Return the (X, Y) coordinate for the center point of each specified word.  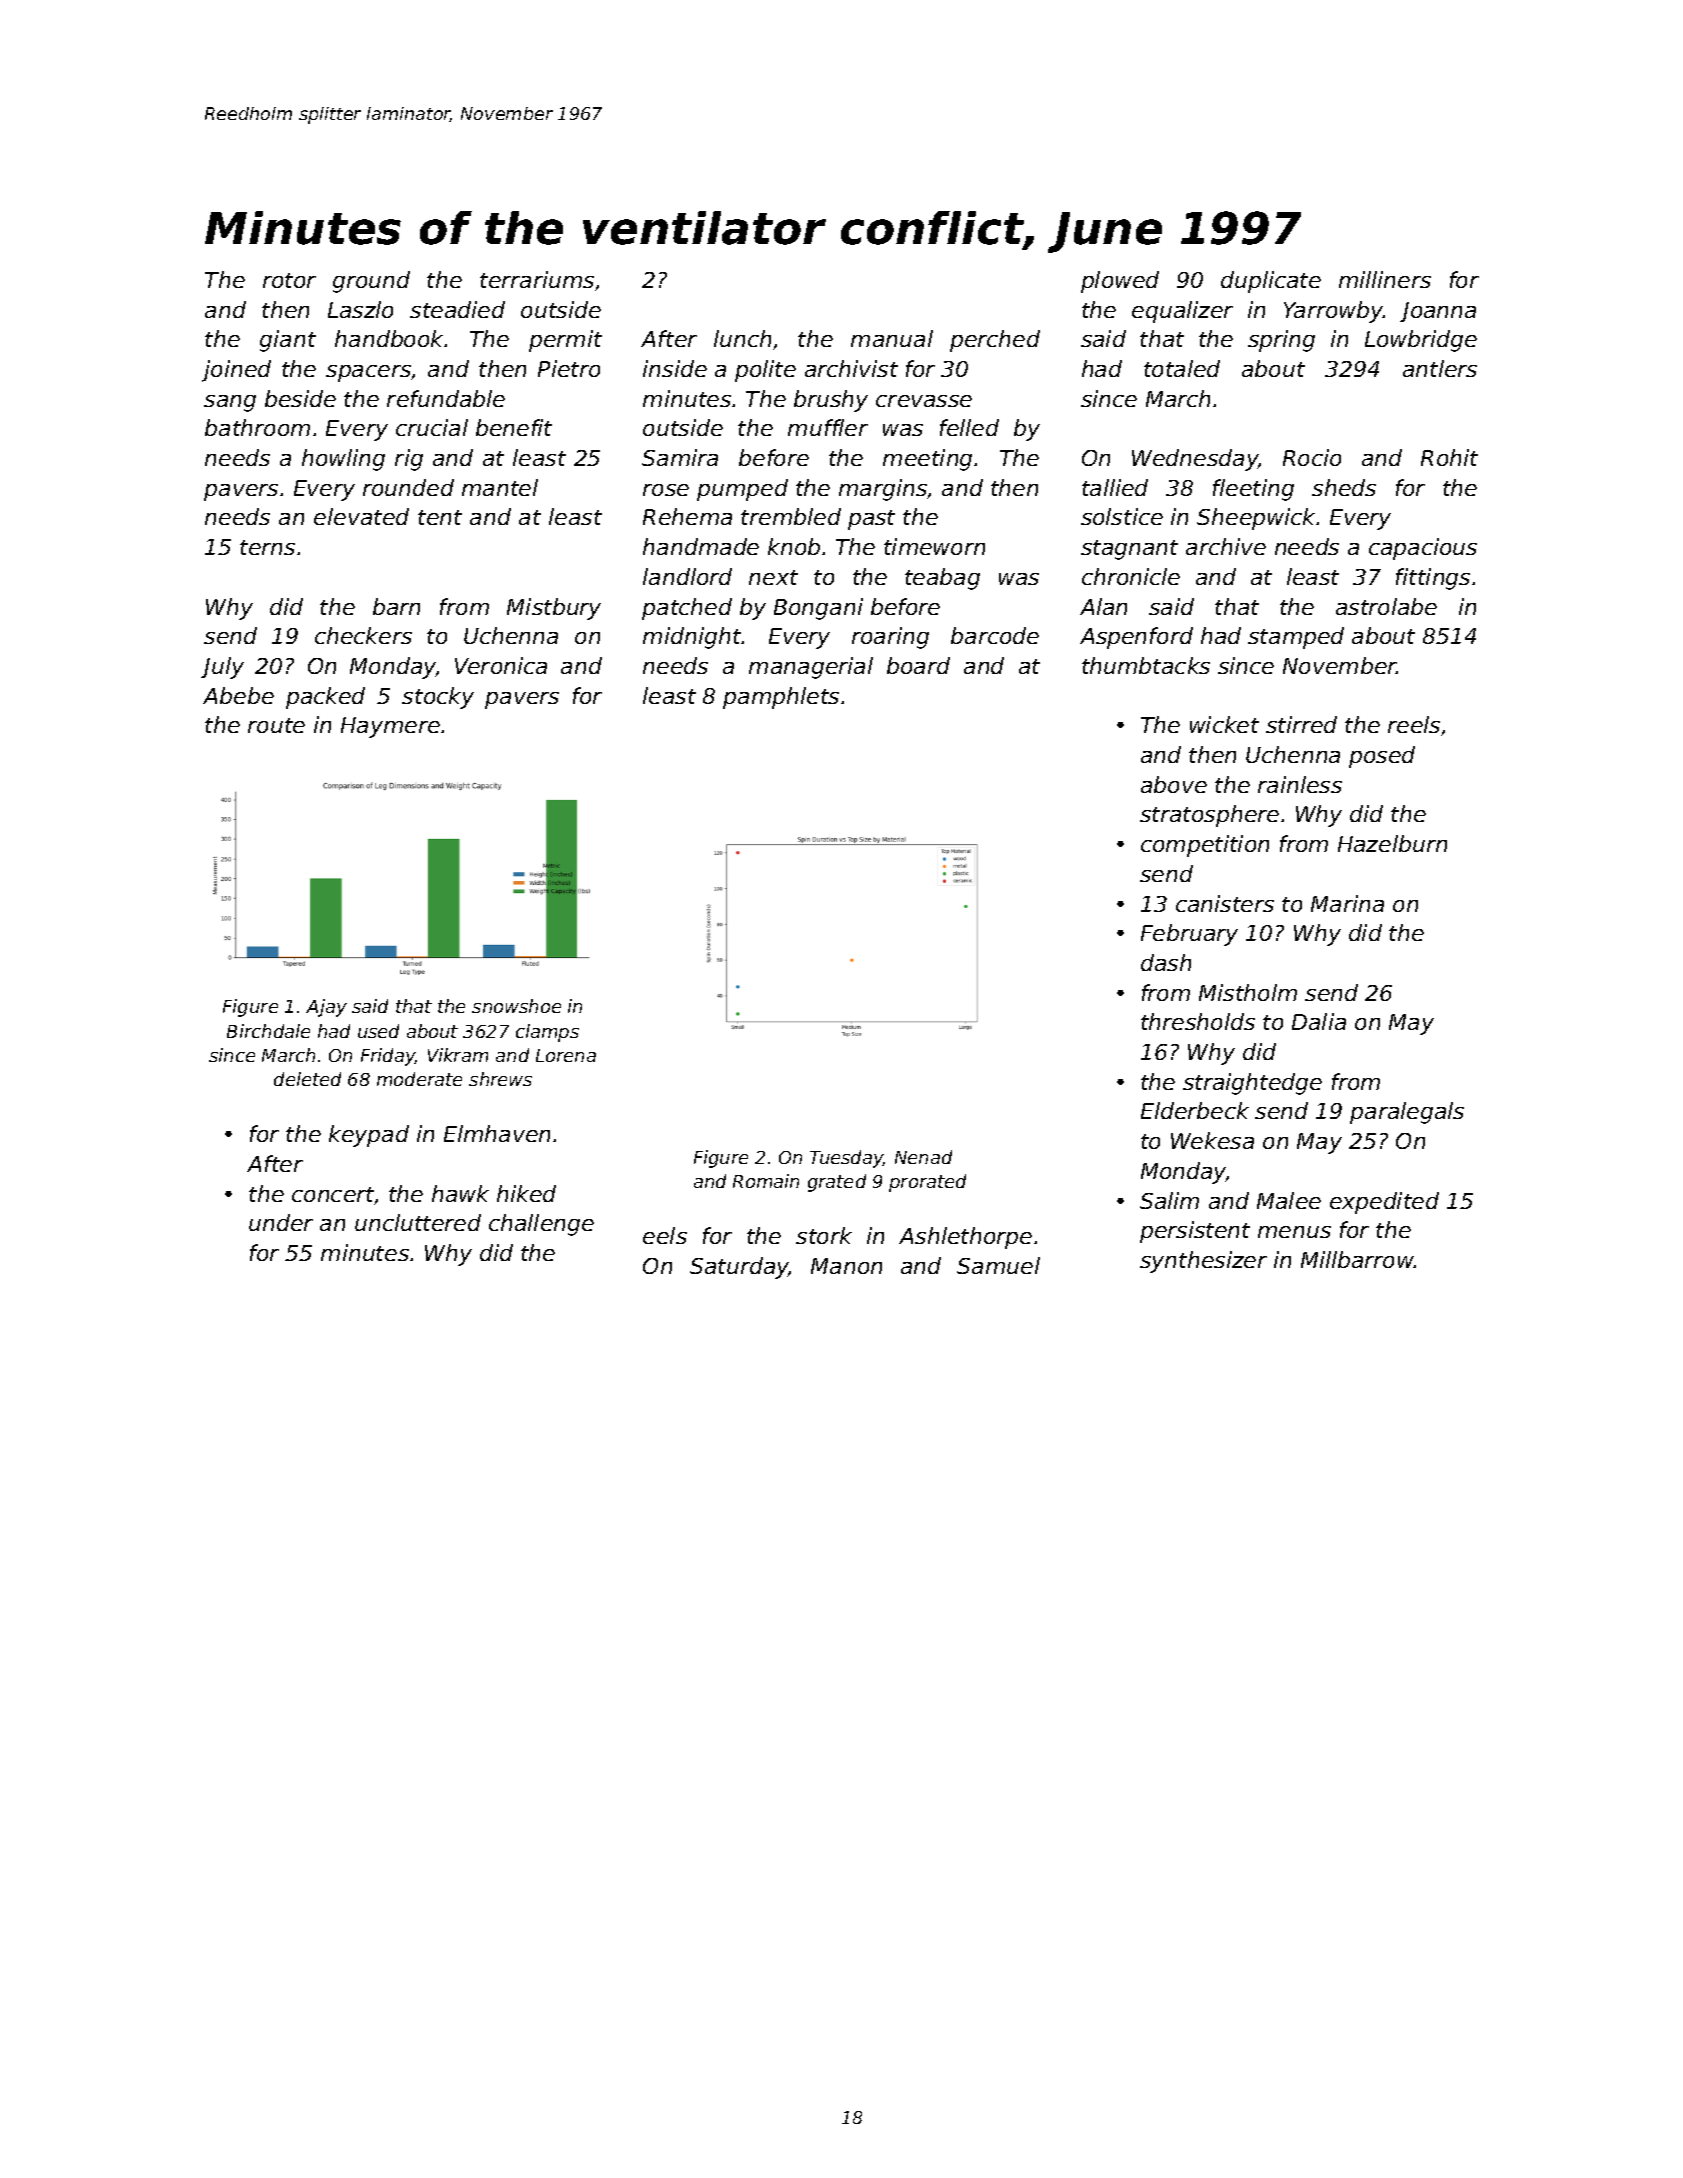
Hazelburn (1392, 843)
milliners (1385, 279)
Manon (846, 1266)
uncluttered (418, 1222)
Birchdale (268, 1031)
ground (371, 282)
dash (1166, 962)
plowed (1120, 282)
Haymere (390, 727)
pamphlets (781, 698)
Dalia (1319, 1021)
